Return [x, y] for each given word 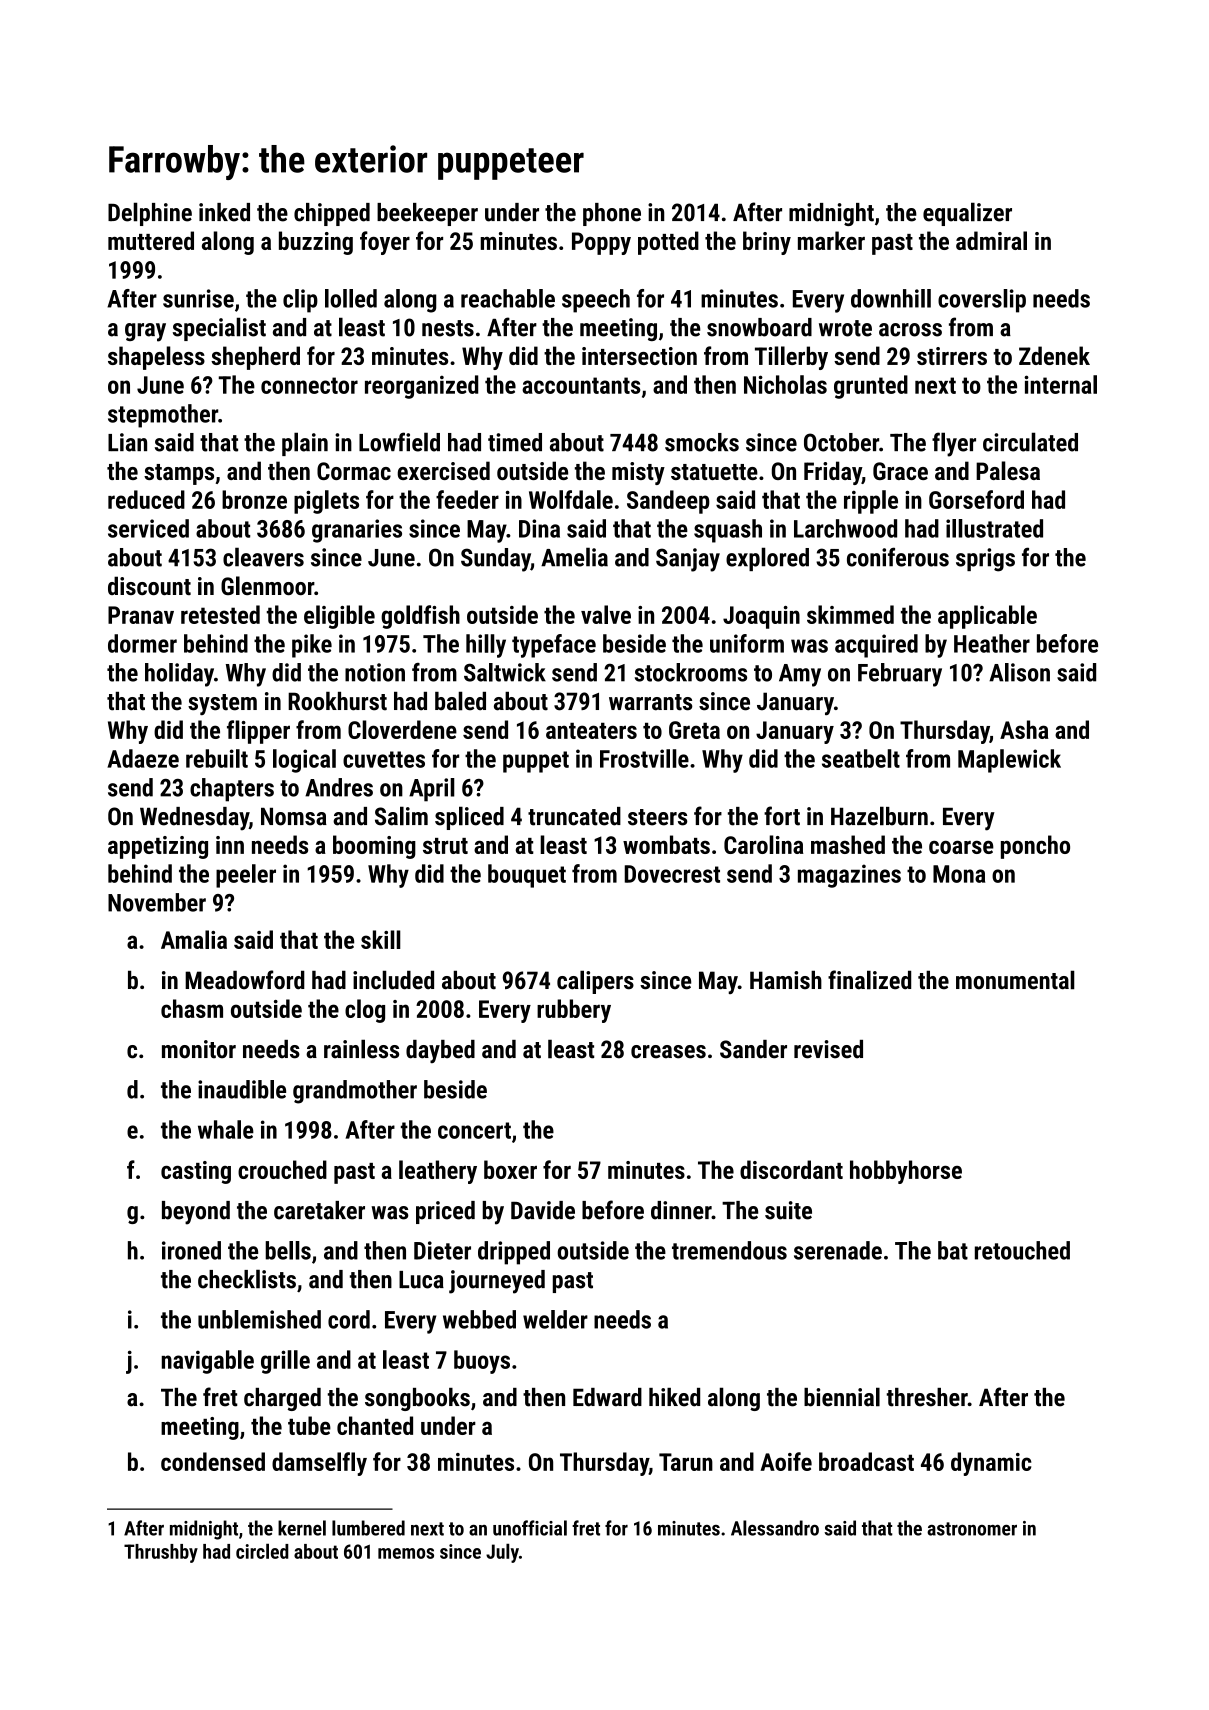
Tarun [686, 1462]
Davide [543, 1210]
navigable [208, 1362]
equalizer [967, 214]
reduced [146, 499]
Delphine [150, 214]
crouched [282, 1169]
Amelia [574, 557]
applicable [987, 617]
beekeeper [427, 214]
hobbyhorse [906, 1172]
